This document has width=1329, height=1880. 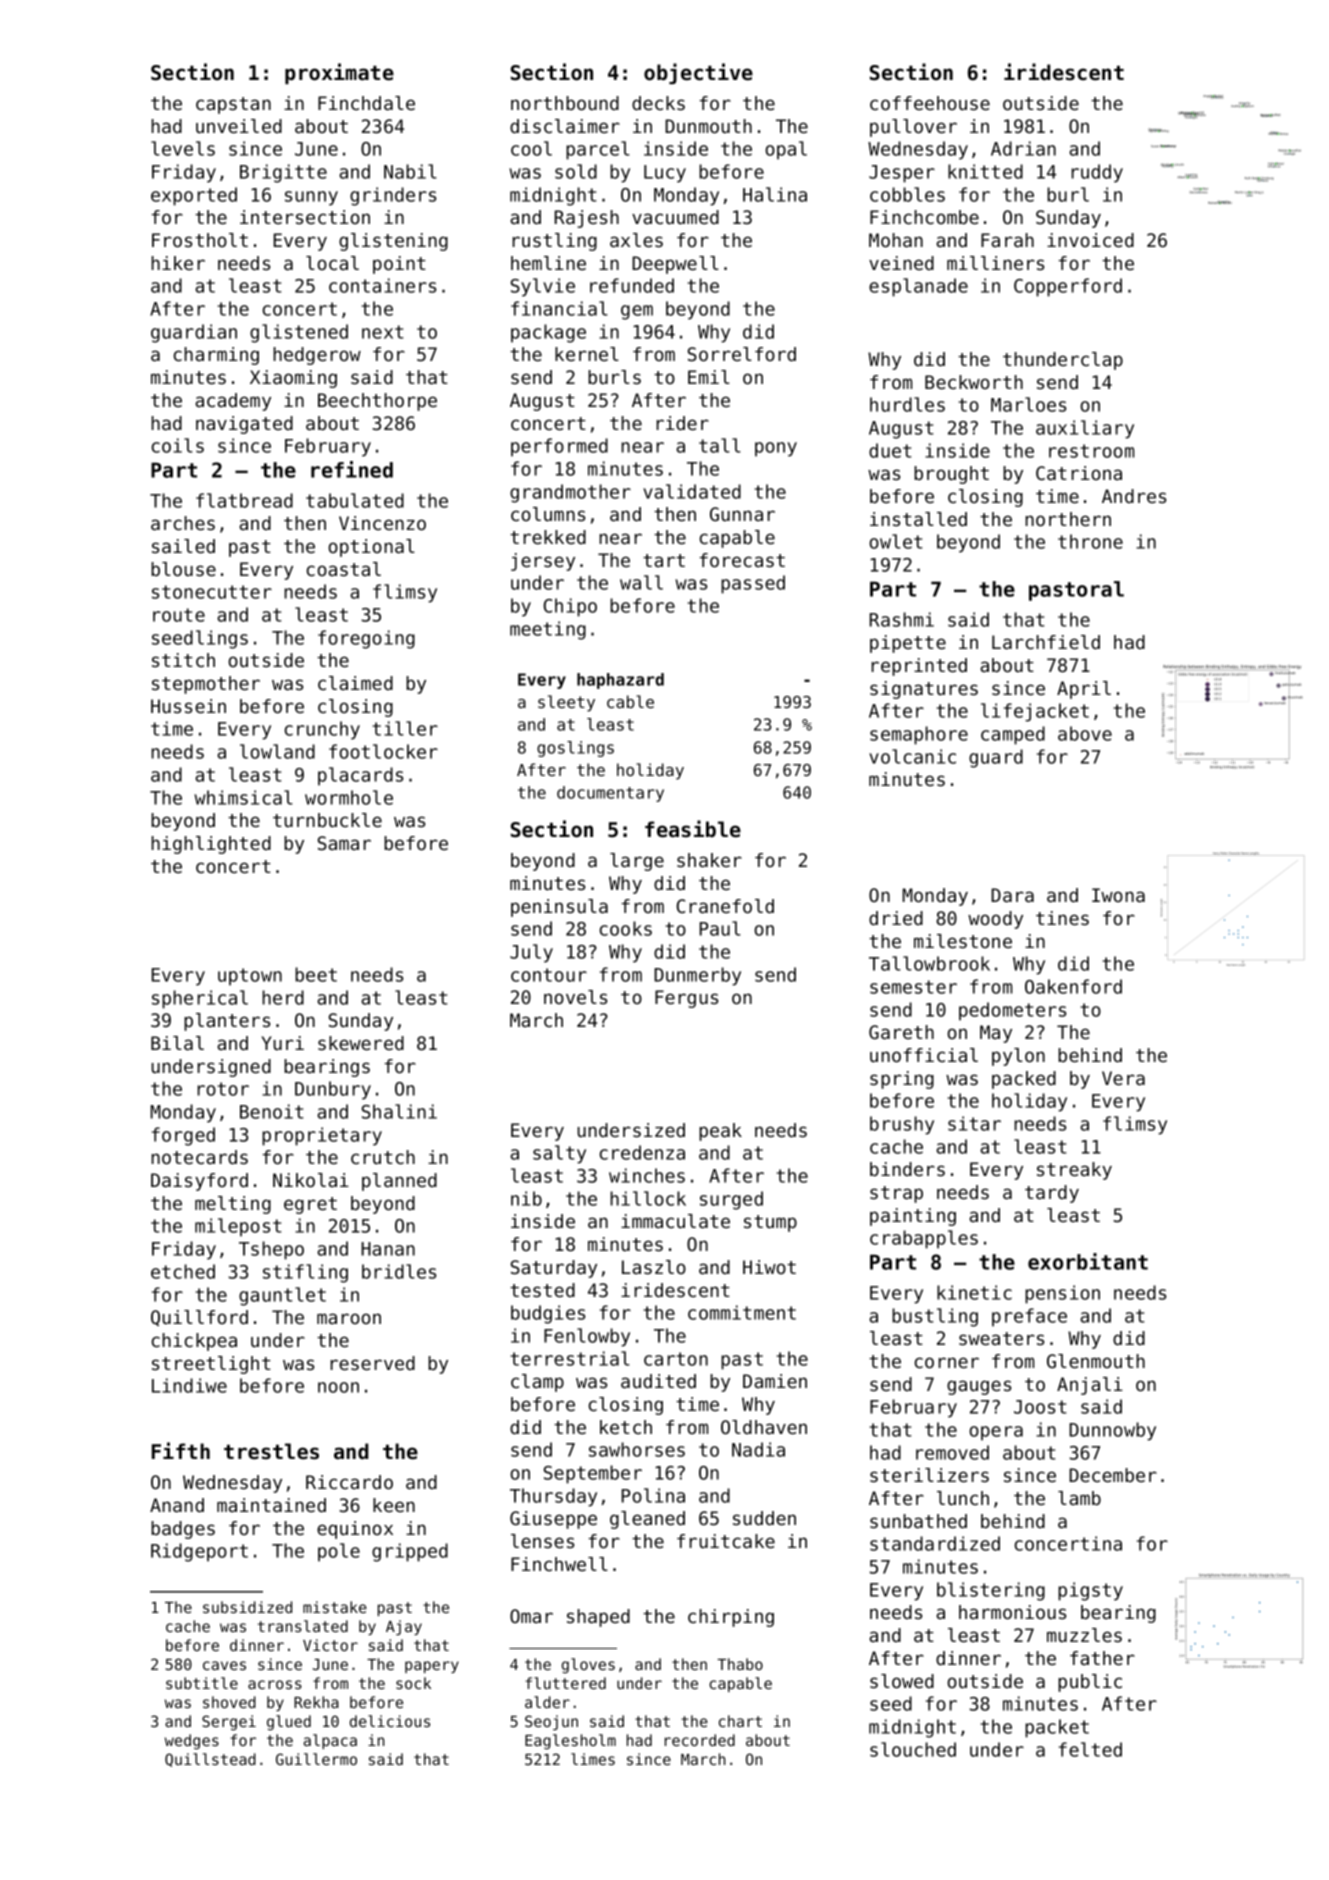 What do you see at coordinates (283, 1043) in the document?
I see `Yuri` at bounding box center [283, 1043].
